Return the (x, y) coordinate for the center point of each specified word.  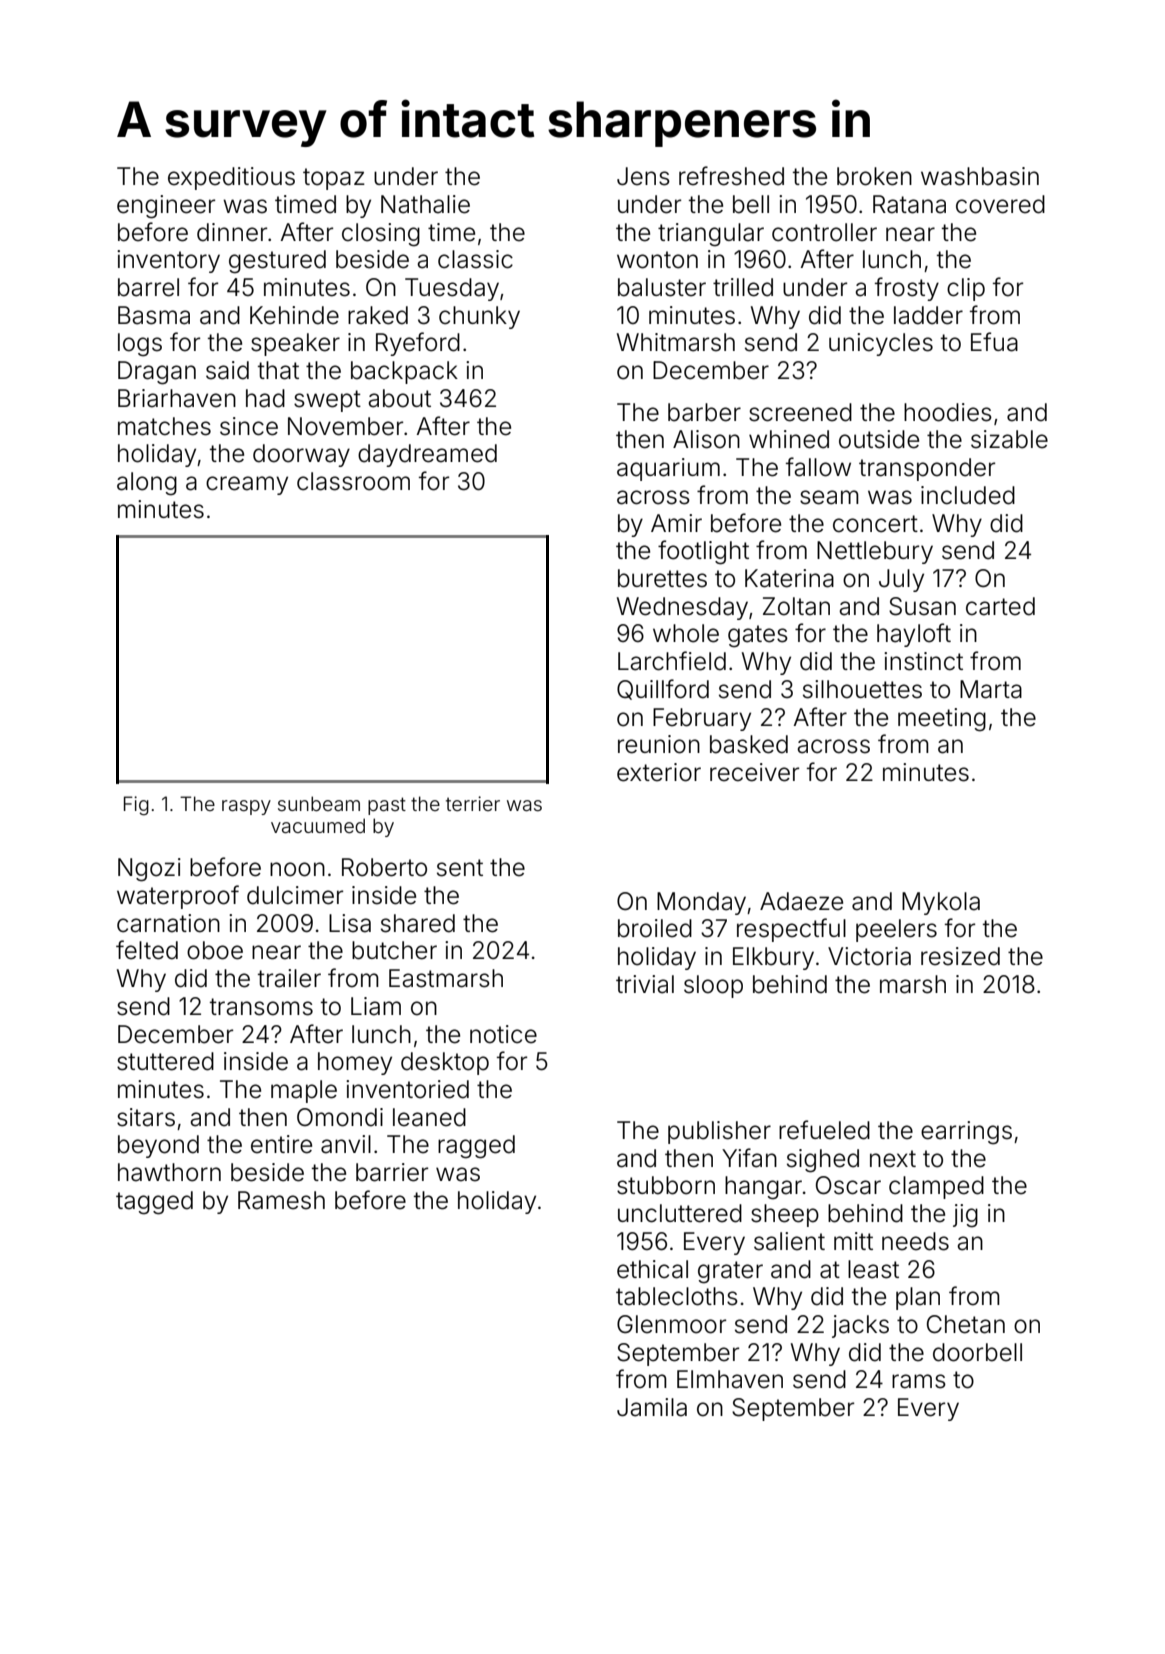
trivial (645, 984)
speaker (295, 344)
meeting (942, 720)
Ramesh (281, 1200)
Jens (643, 176)
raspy (246, 807)
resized (960, 956)
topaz (334, 179)
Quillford (663, 689)
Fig (136, 806)
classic (475, 259)
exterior (659, 772)
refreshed (731, 176)
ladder (928, 315)
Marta (991, 689)
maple (304, 1091)
